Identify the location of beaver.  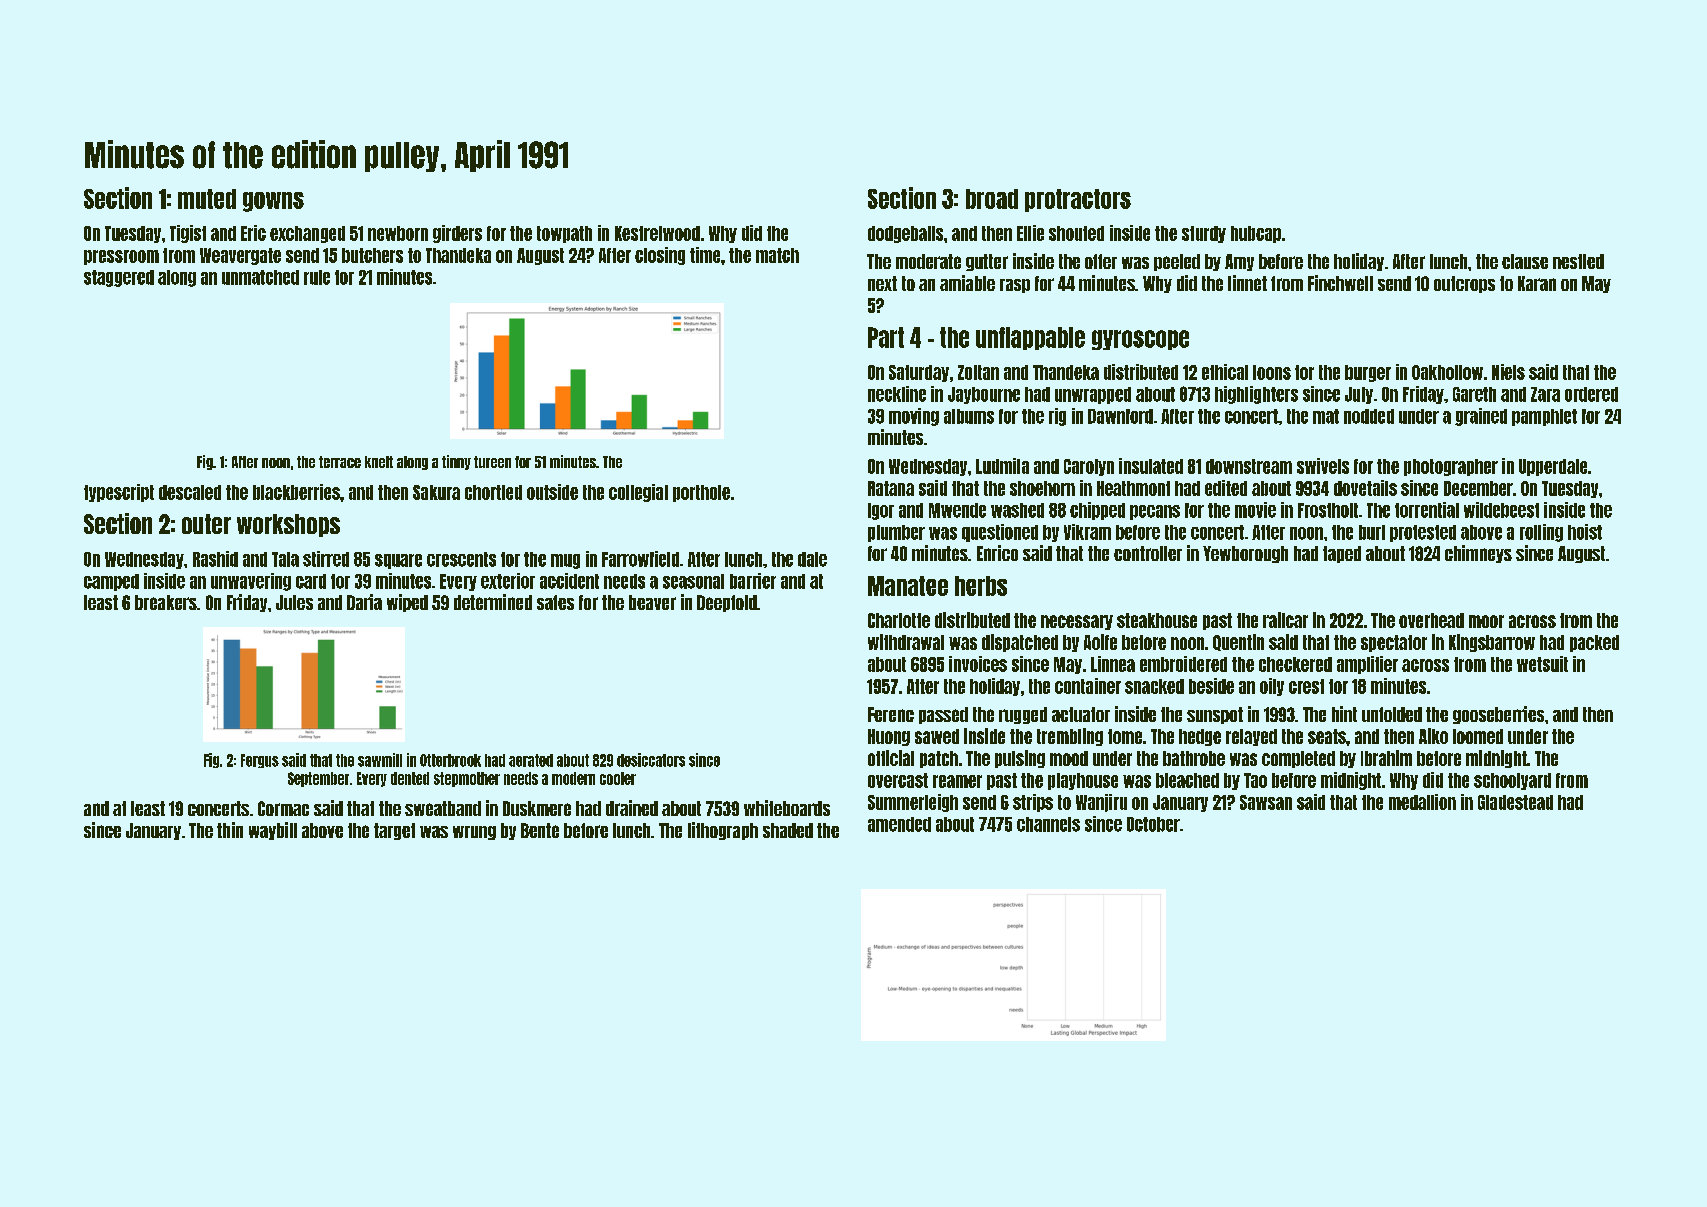
(652, 602).
